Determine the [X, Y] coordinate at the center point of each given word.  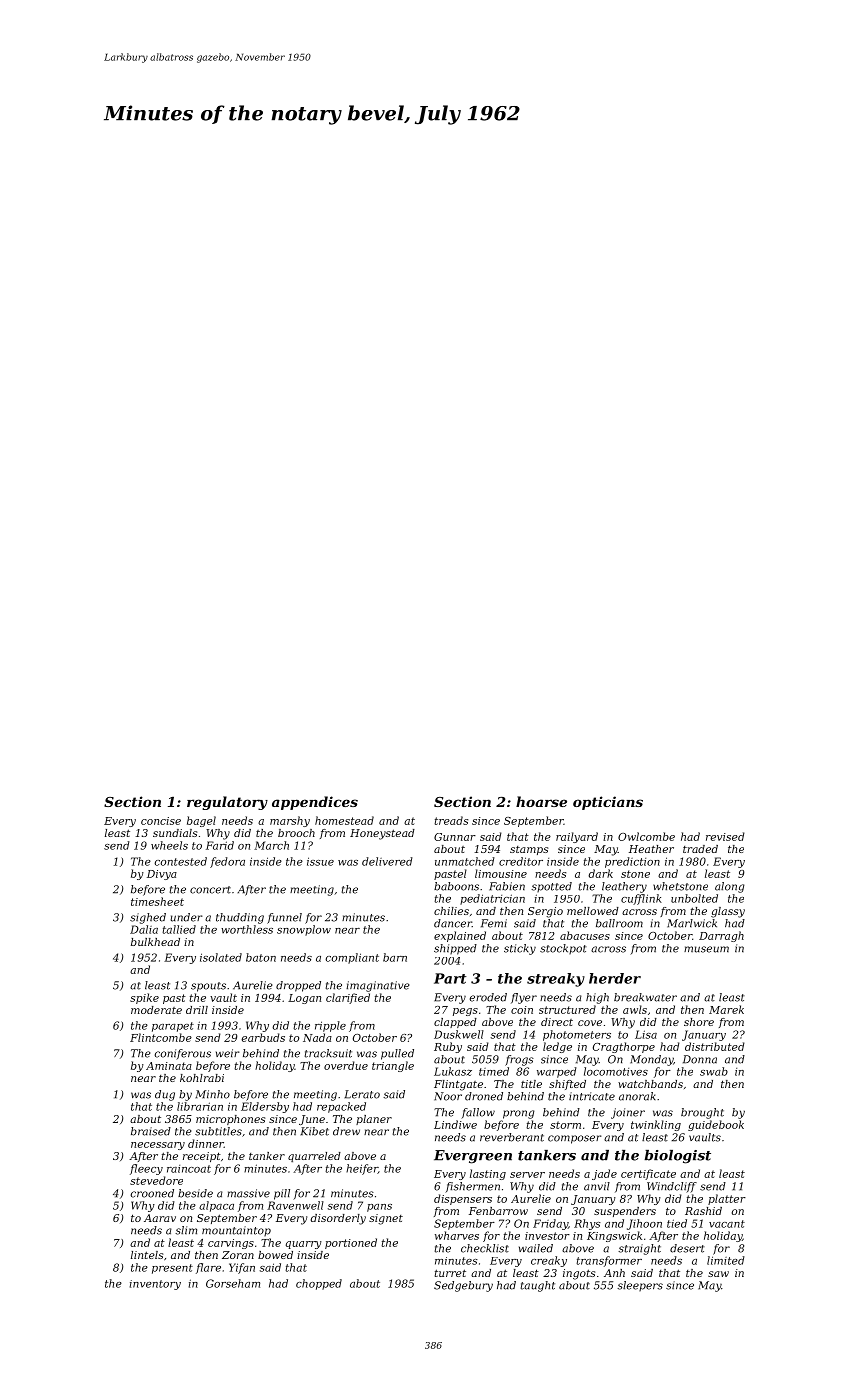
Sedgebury [463, 1286]
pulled [397, 1054]
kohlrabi [202, 1078]
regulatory [227, 803]
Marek [726, 1009]
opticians [608, 803]
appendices [315, 803]
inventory [155, 1285]
